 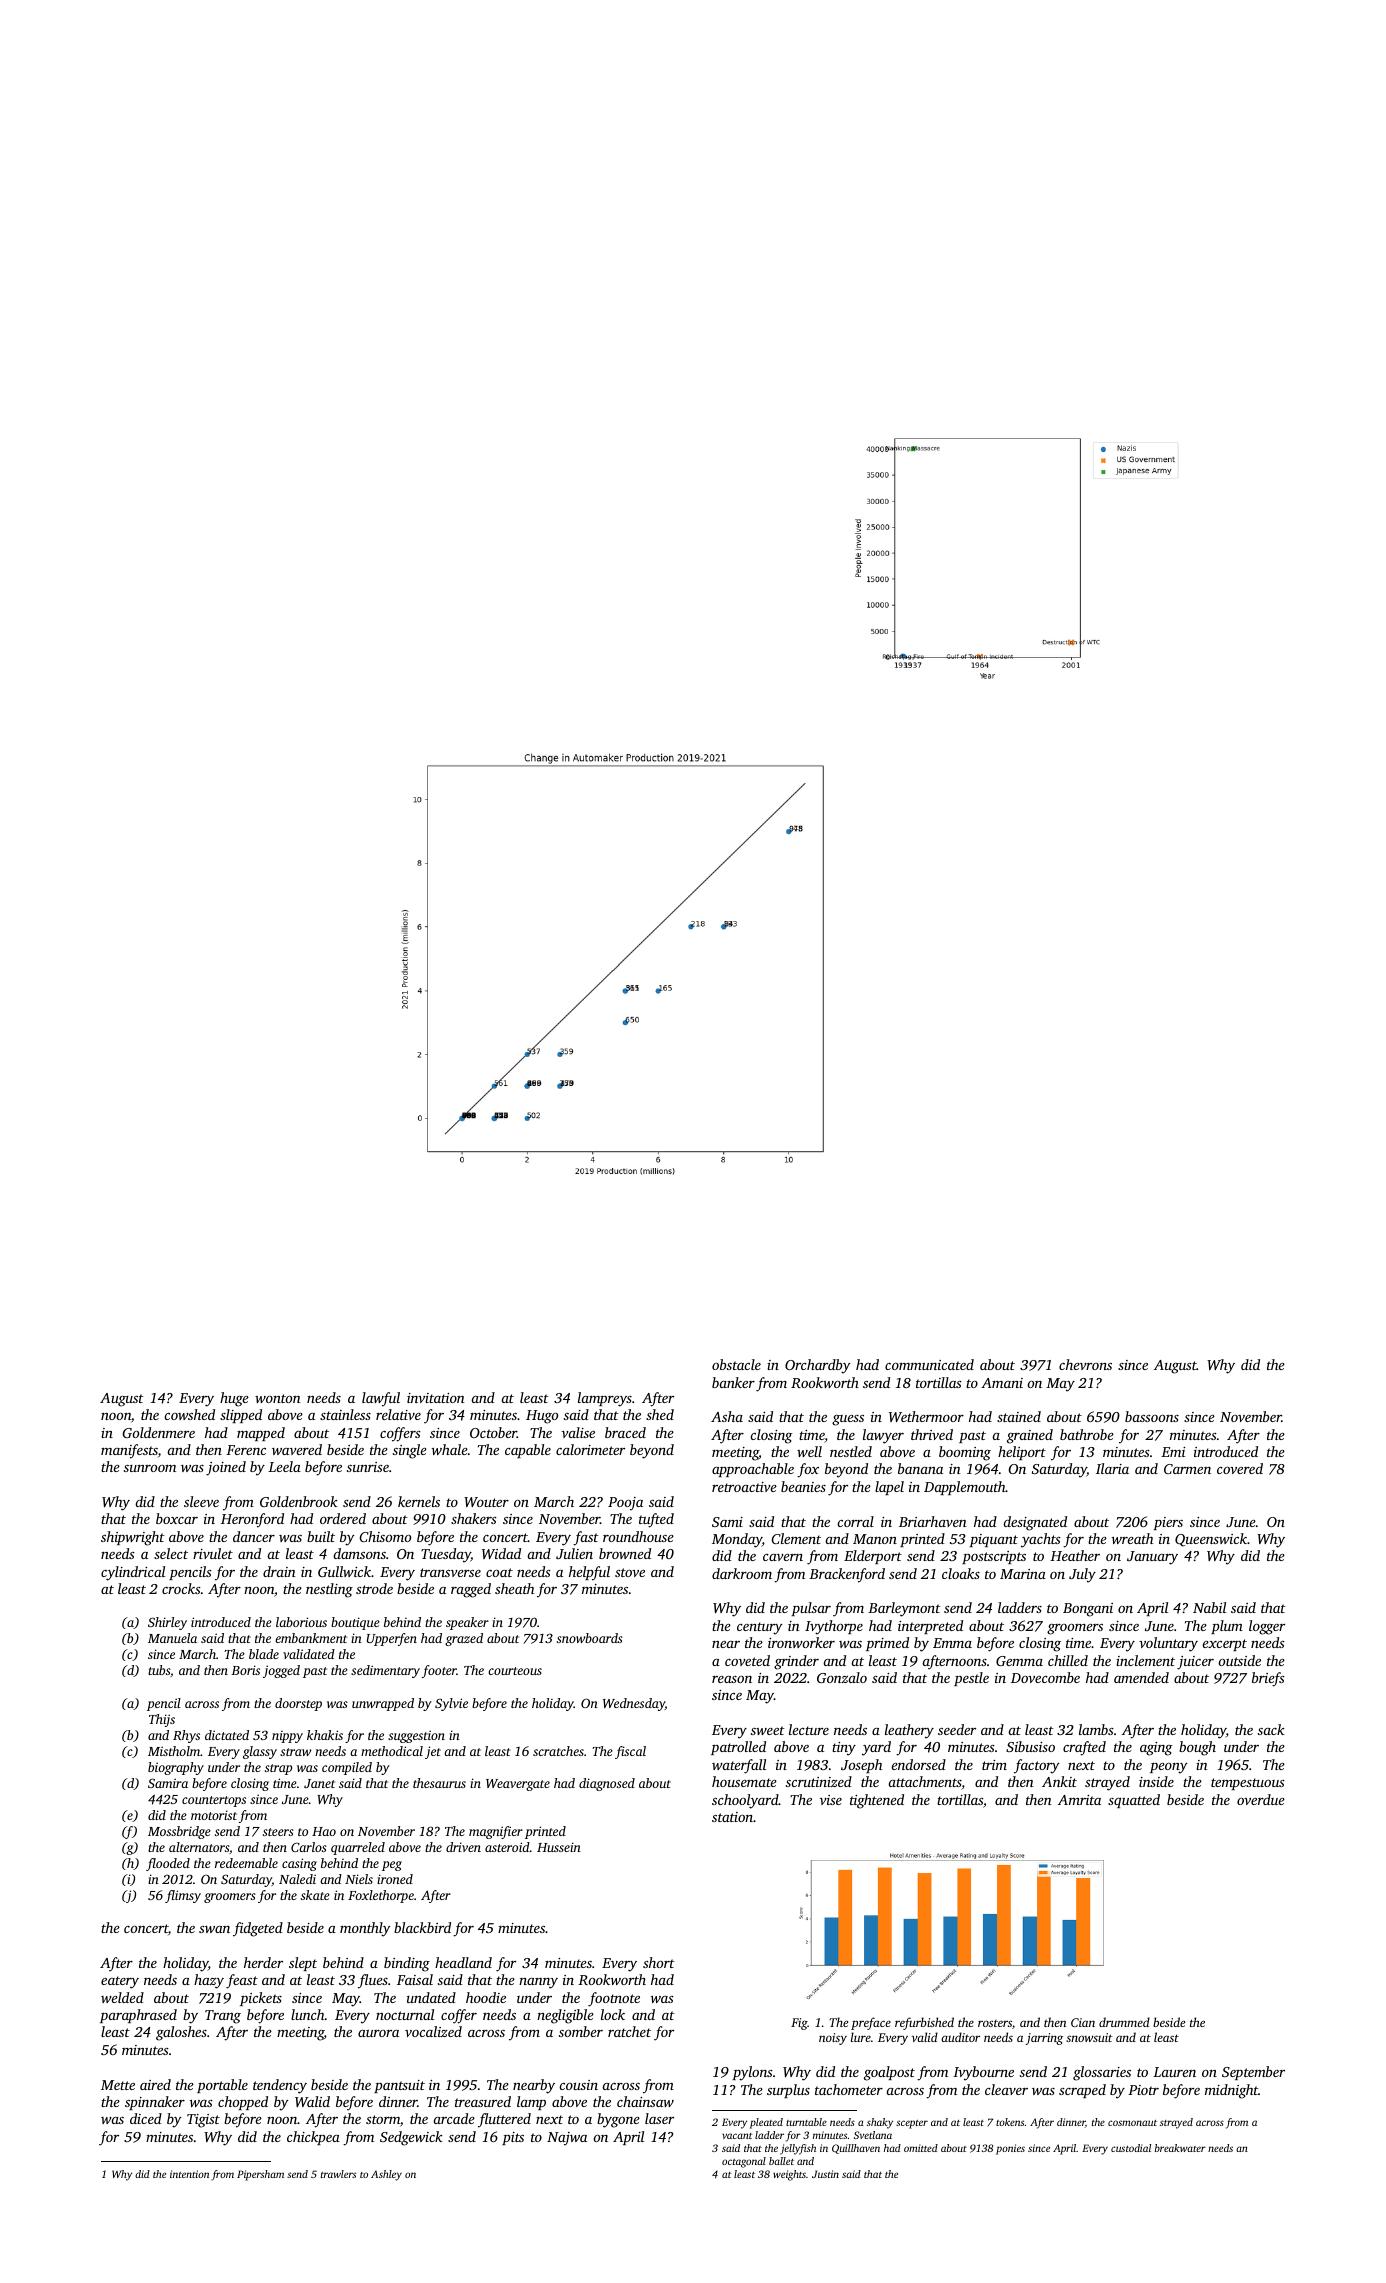 What do you see at coordinates (258, 1929) in the document?
I see `fidgeted` at bounding box center [258, 1929].
